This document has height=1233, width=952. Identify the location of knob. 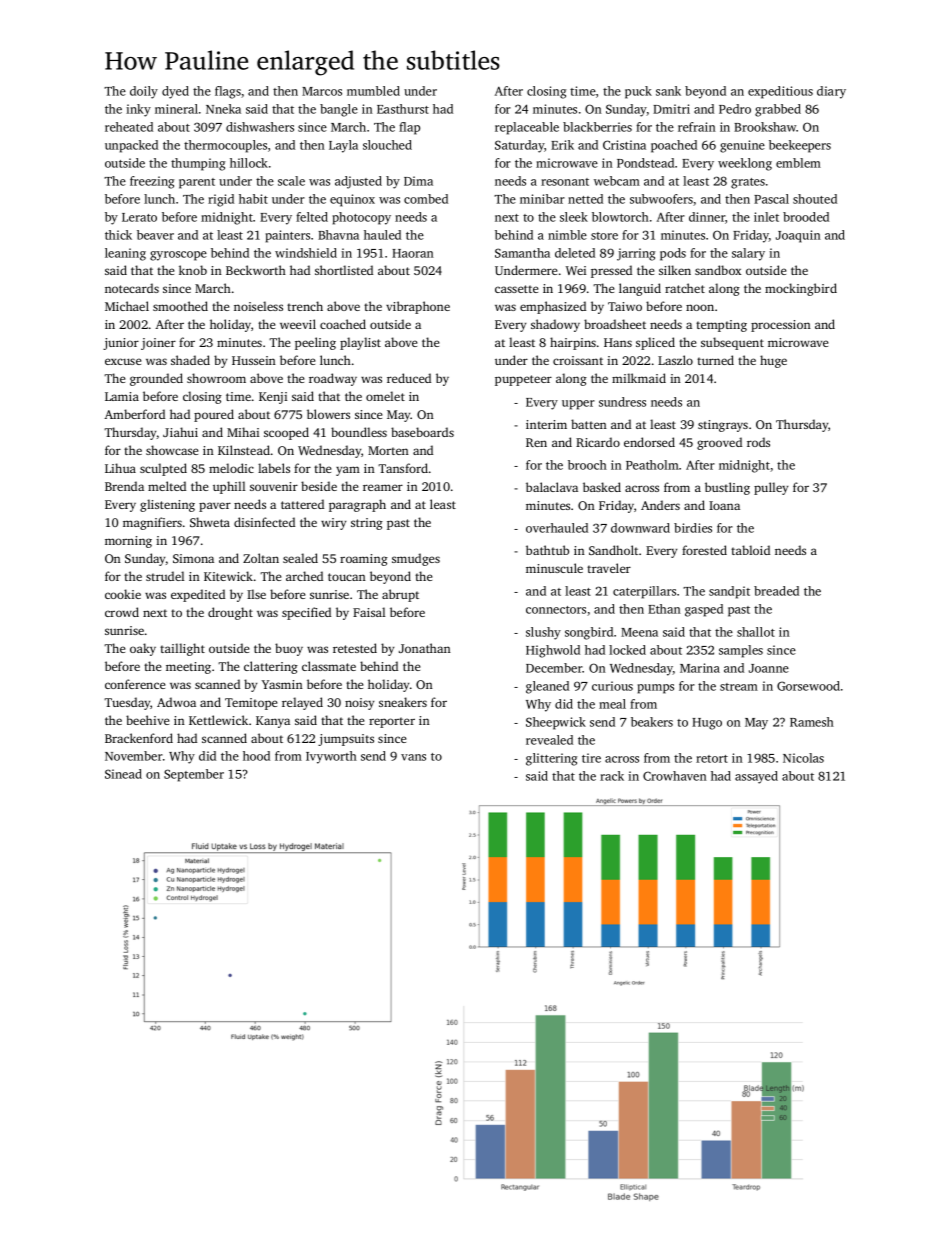
(193, 270).
